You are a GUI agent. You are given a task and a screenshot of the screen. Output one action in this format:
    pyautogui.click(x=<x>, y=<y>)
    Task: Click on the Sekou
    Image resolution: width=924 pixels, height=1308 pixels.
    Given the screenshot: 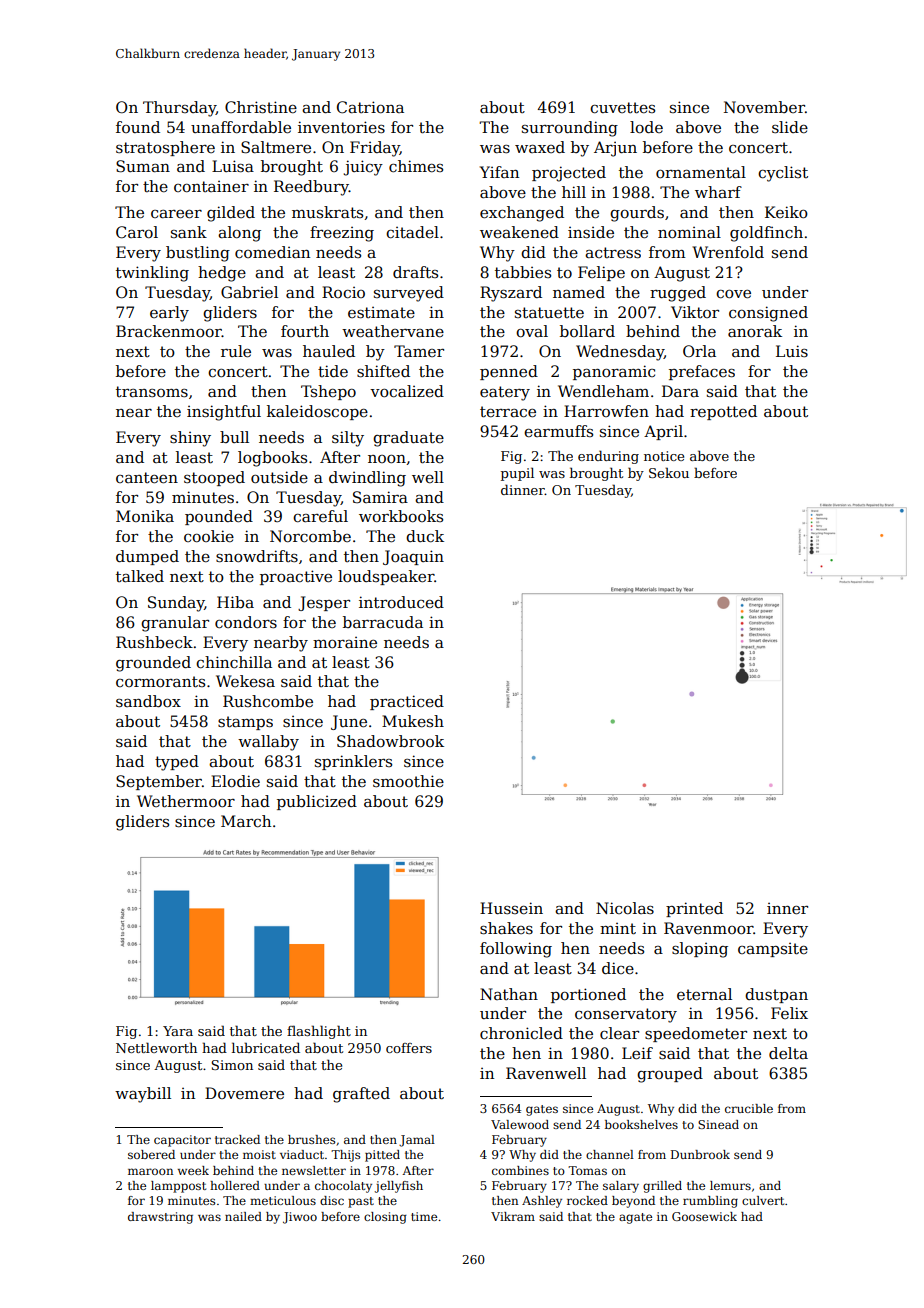 What is the action you would take?
    pyautogui.click(x=669, y=472)
